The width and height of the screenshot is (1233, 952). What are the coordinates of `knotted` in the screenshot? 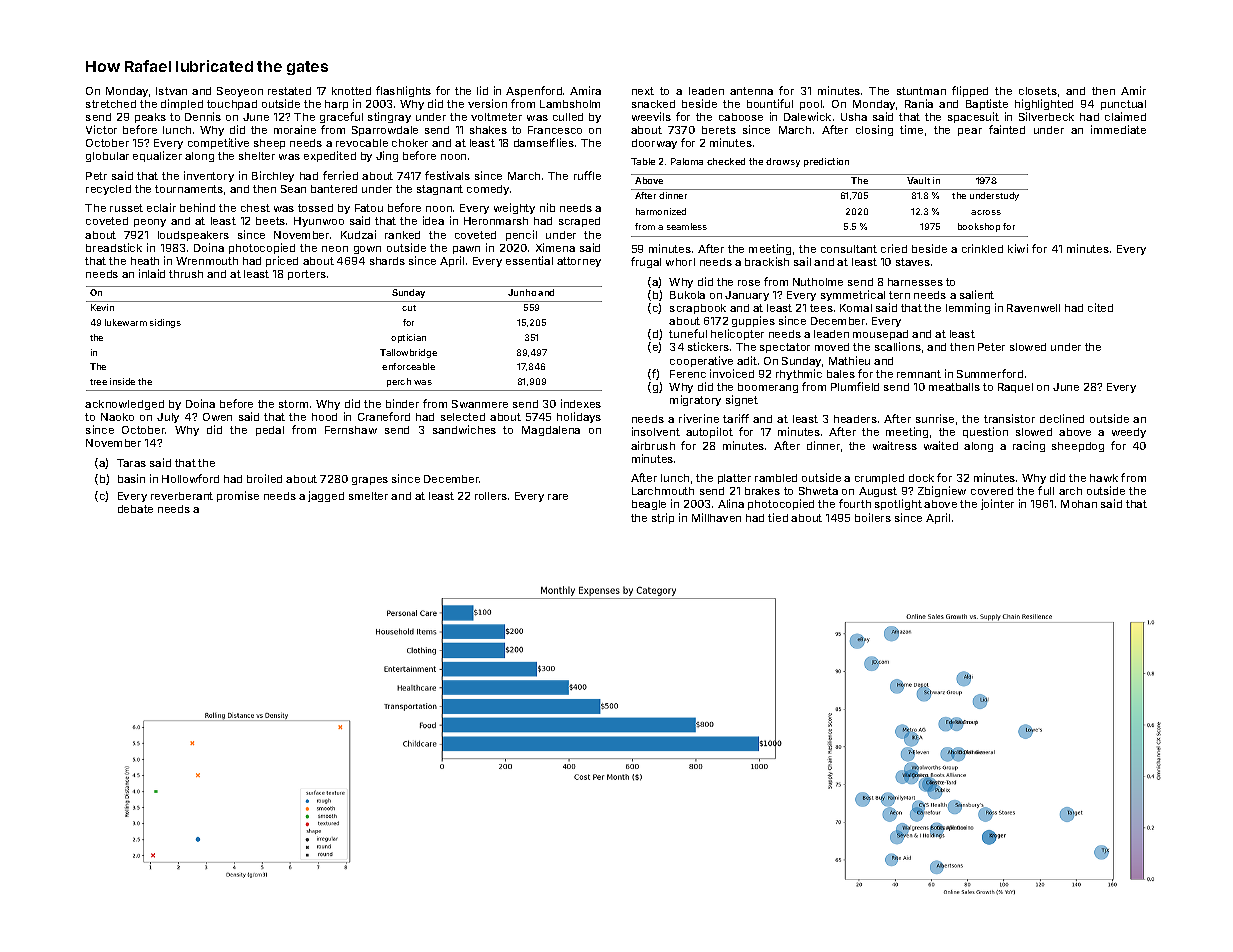 It's located at (351, 91).
